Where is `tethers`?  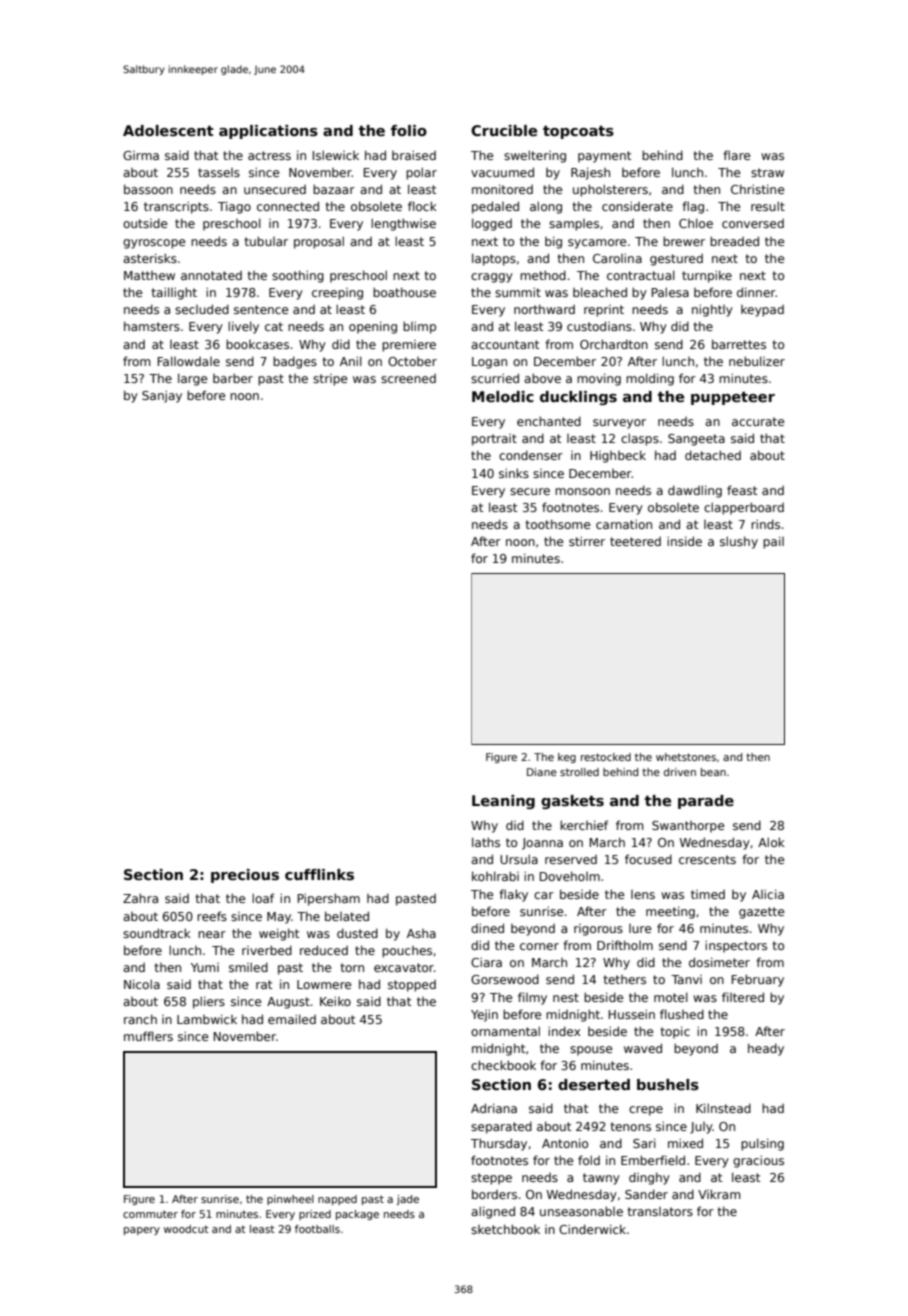 tethers is located at coordinates (624, 979).
